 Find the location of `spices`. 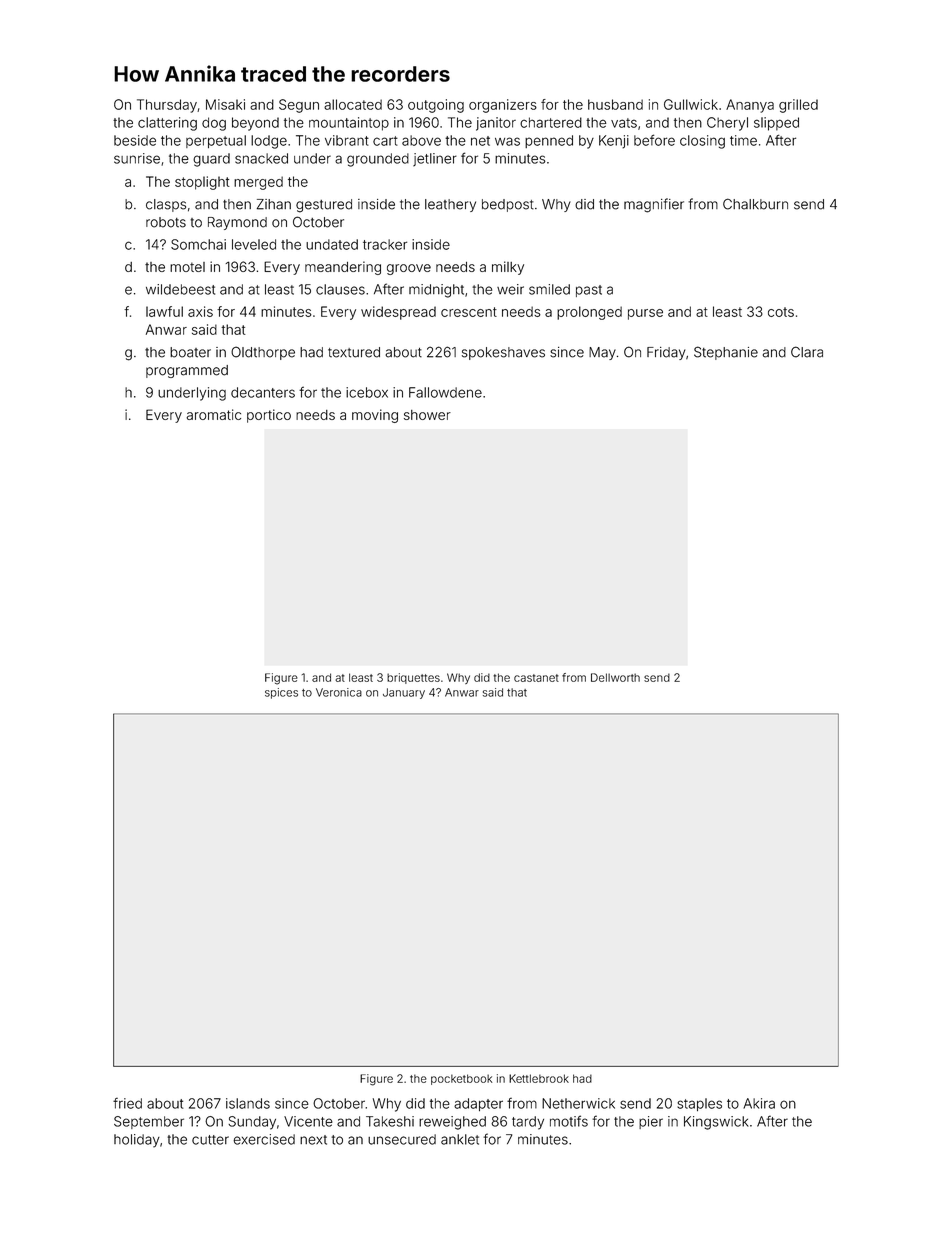

spices is located at coordinates (281, 693).
